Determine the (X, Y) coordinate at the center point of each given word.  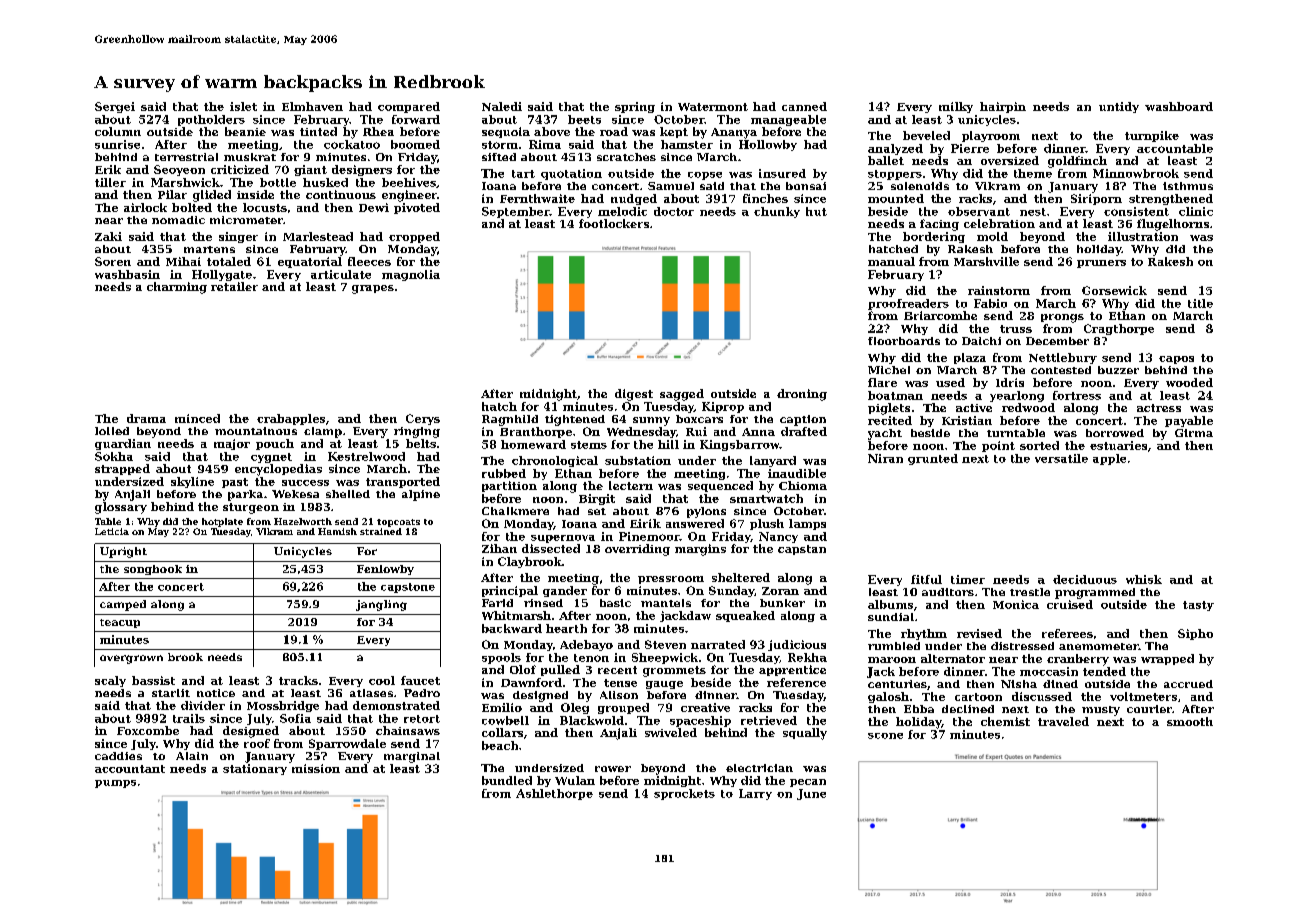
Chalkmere (515, 511)
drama (146, 418)
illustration (1143, 236)
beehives (409, 182)
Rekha (807, 657)
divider (203, 705)
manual (891, 261)
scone (885, 736)
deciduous (1085, 579)
